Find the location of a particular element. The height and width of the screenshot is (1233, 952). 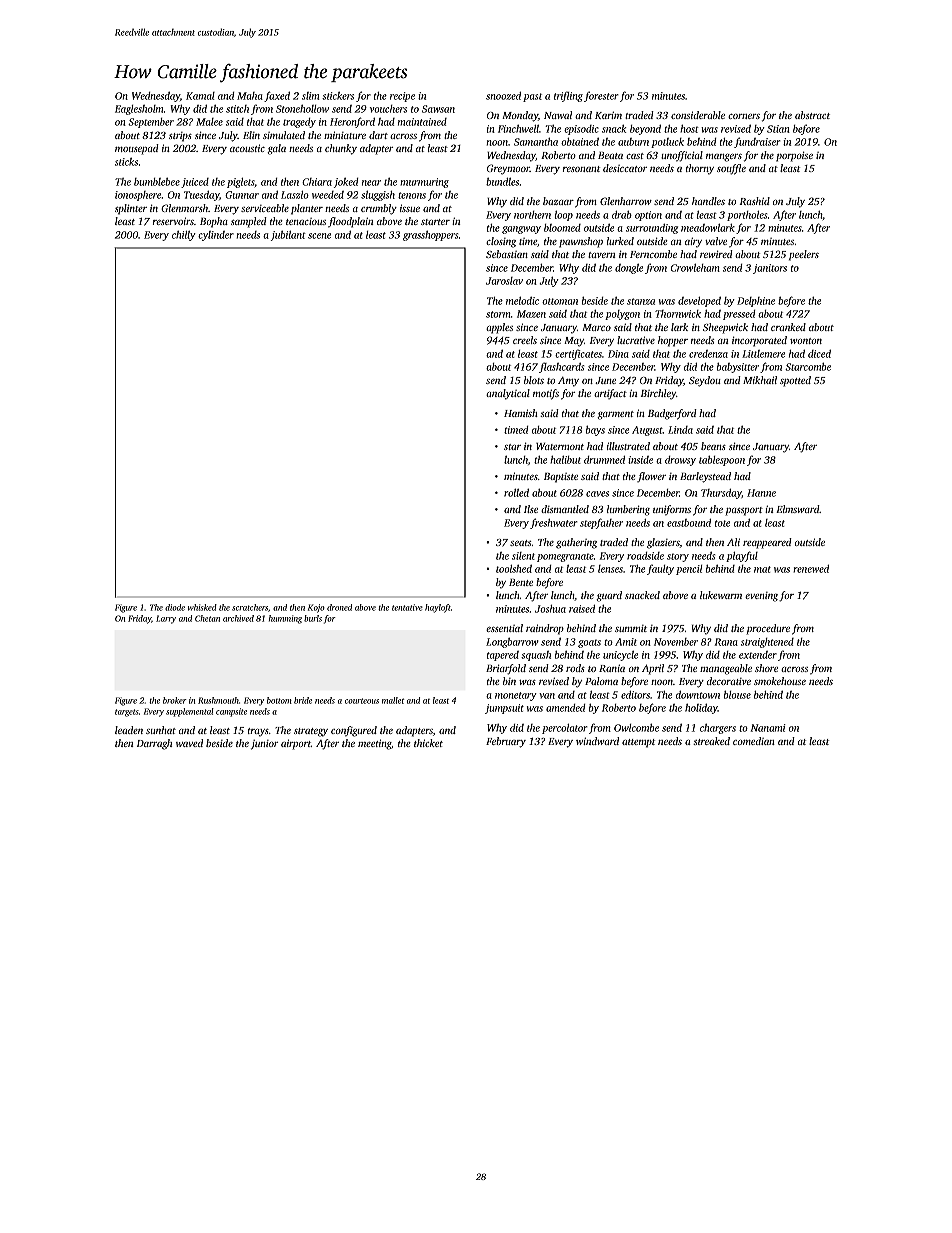

bin is located at coordinates (509, 681).
